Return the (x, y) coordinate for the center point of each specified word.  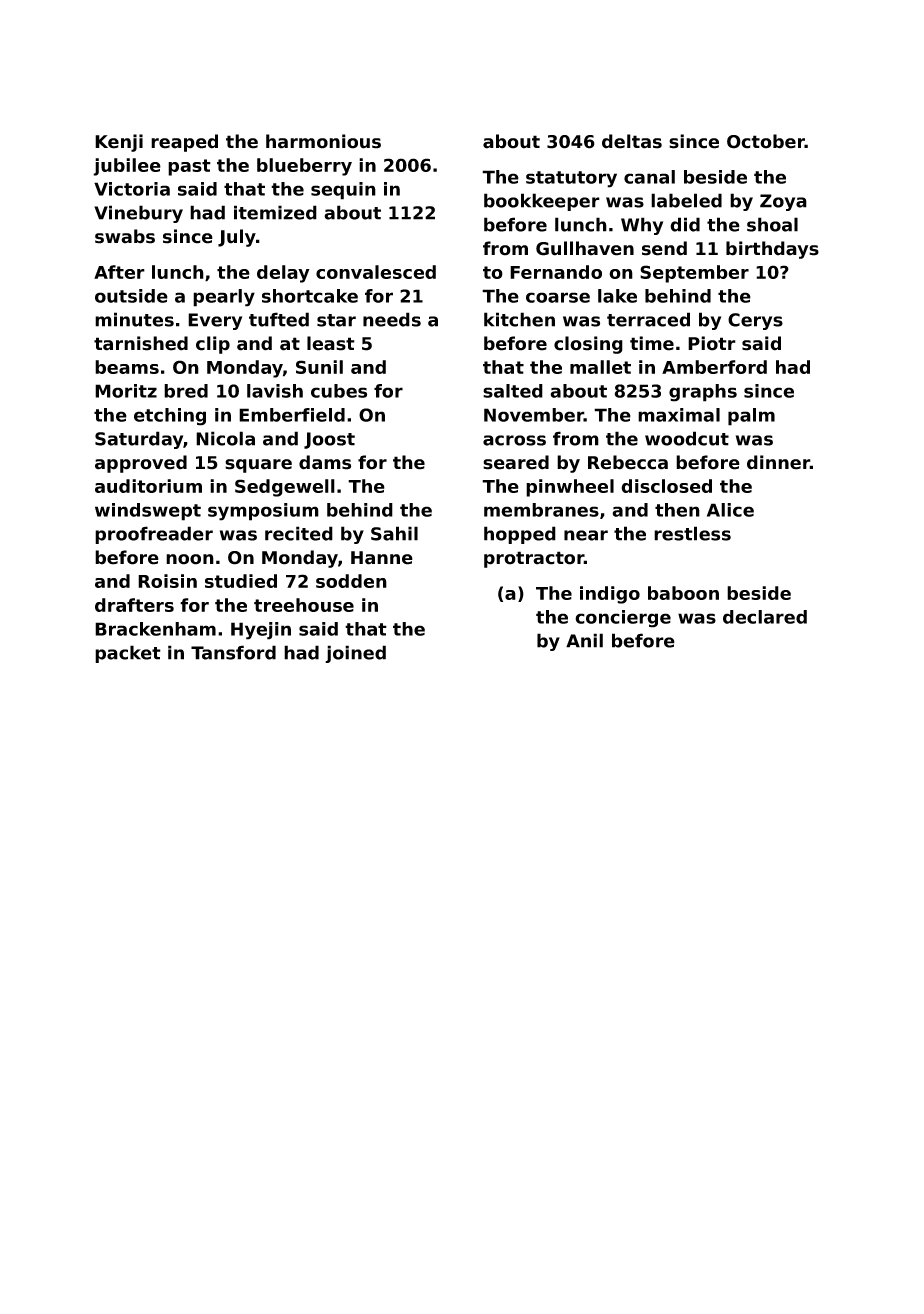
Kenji (119, 143)
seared (516, 462)
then (677, 510)
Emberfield (292, 415)
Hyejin (261, 631)
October (766, 141)
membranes (541, 510)
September (694, 274)
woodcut (687, 438)
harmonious (323, 141)
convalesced (376, 272)
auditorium (148, 486)
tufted (279, 319)
